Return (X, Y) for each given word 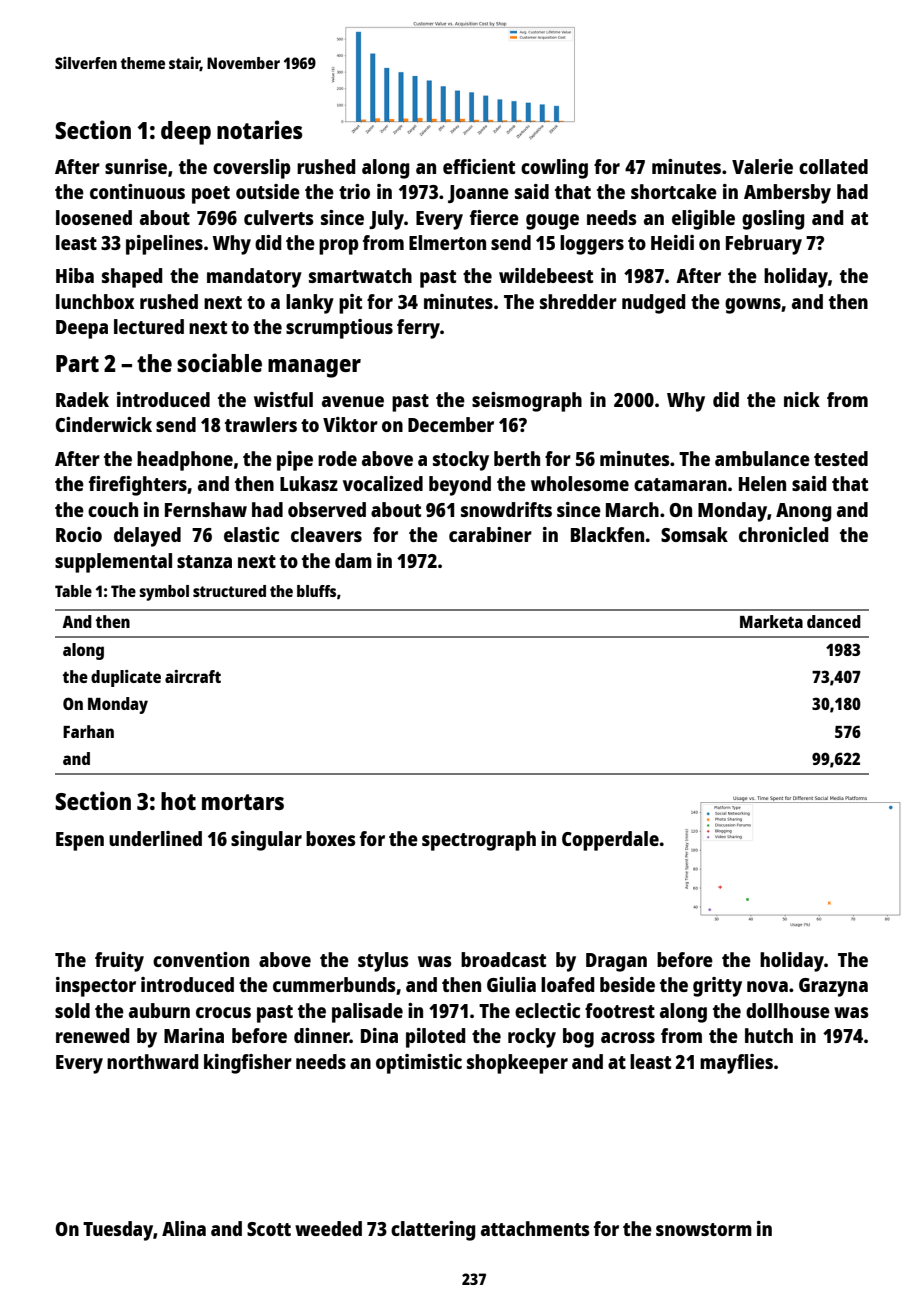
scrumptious (339, 329)
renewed (92, 1035)
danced (834, 621)
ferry (418, 329)
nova (767, 986)
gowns (753, 306)
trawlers (261, 424)
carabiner (490, 534)
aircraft (193, 676)
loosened (94, 217)
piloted (435, 1038)
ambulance (762, 458)
